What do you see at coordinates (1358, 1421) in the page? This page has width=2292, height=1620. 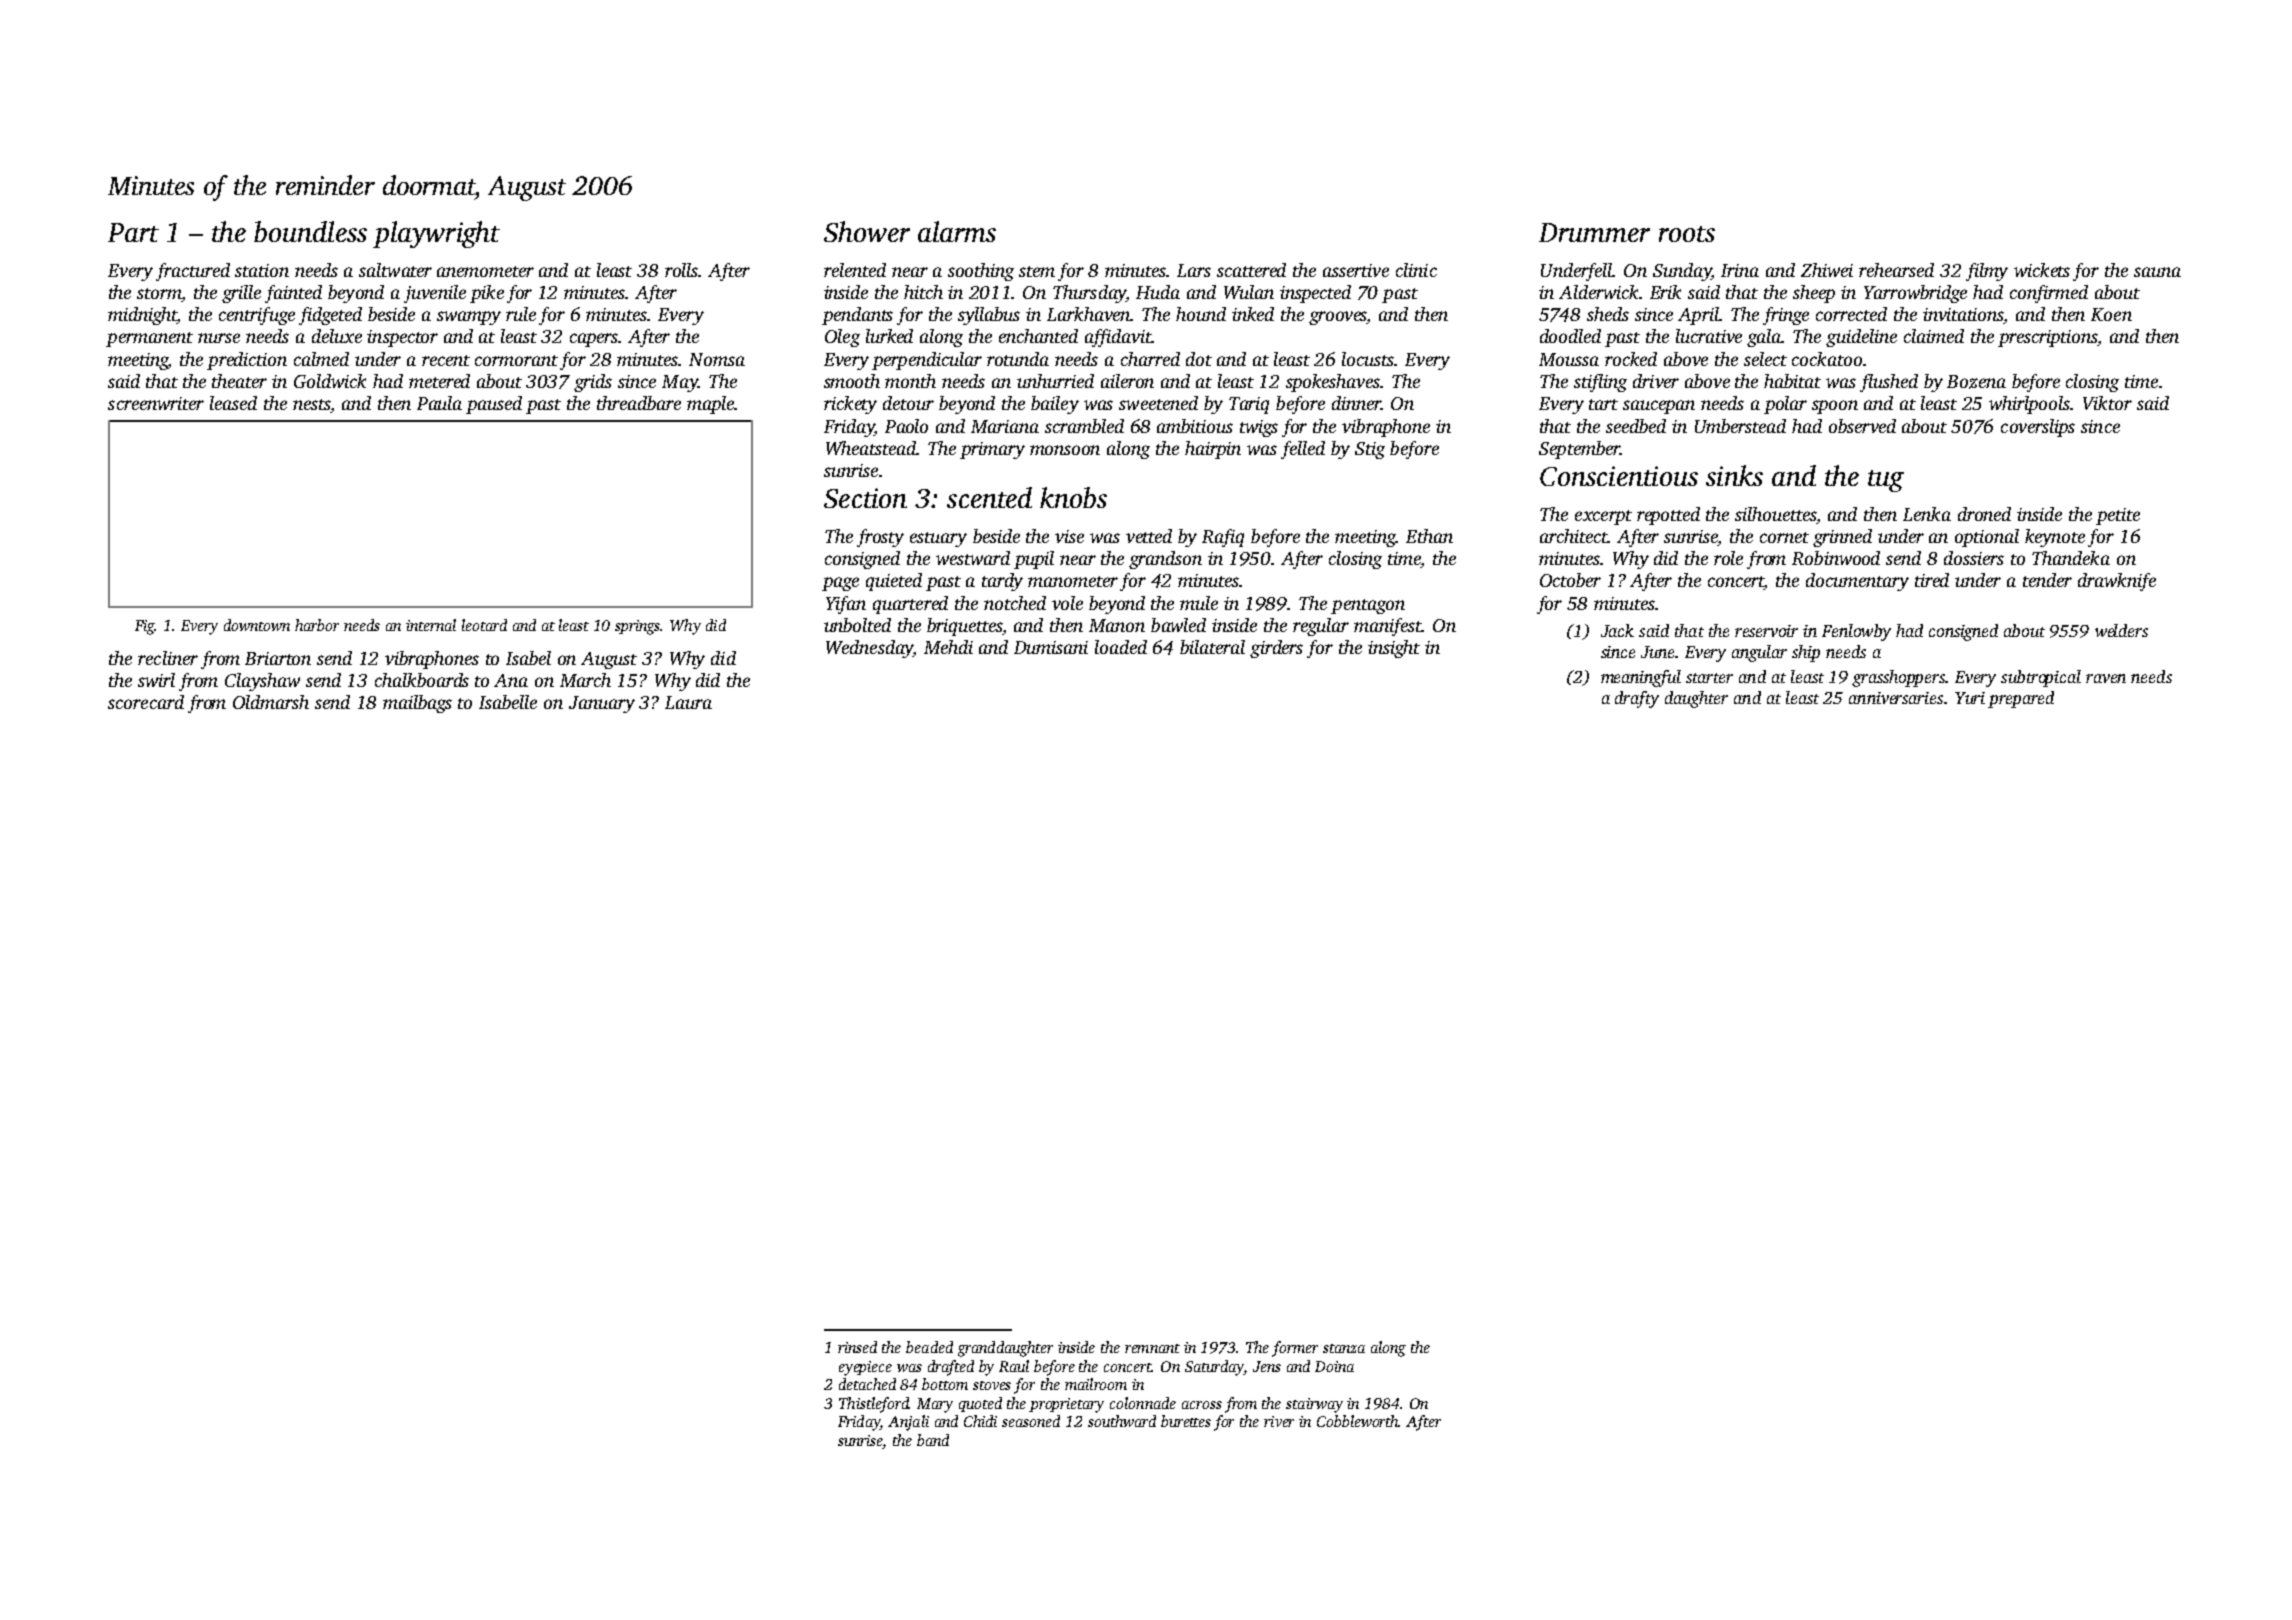 I see `Cobbleworth` at bounding box center [1358, 1421].
